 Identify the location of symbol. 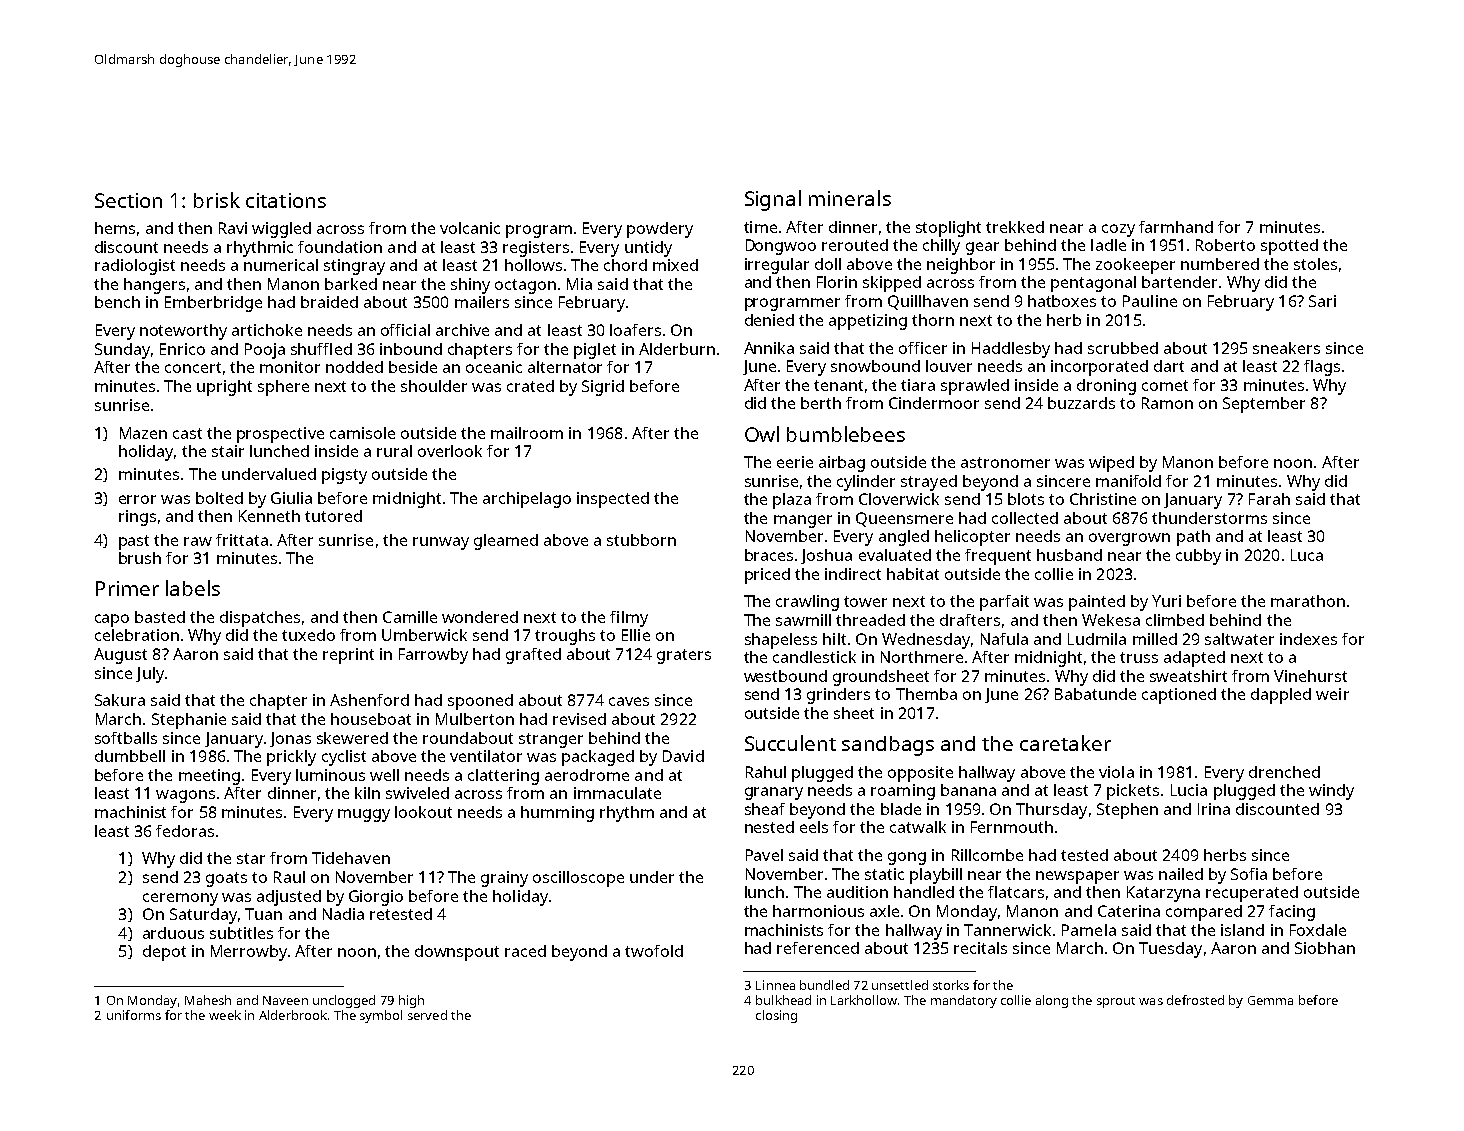
(381, 1016).
